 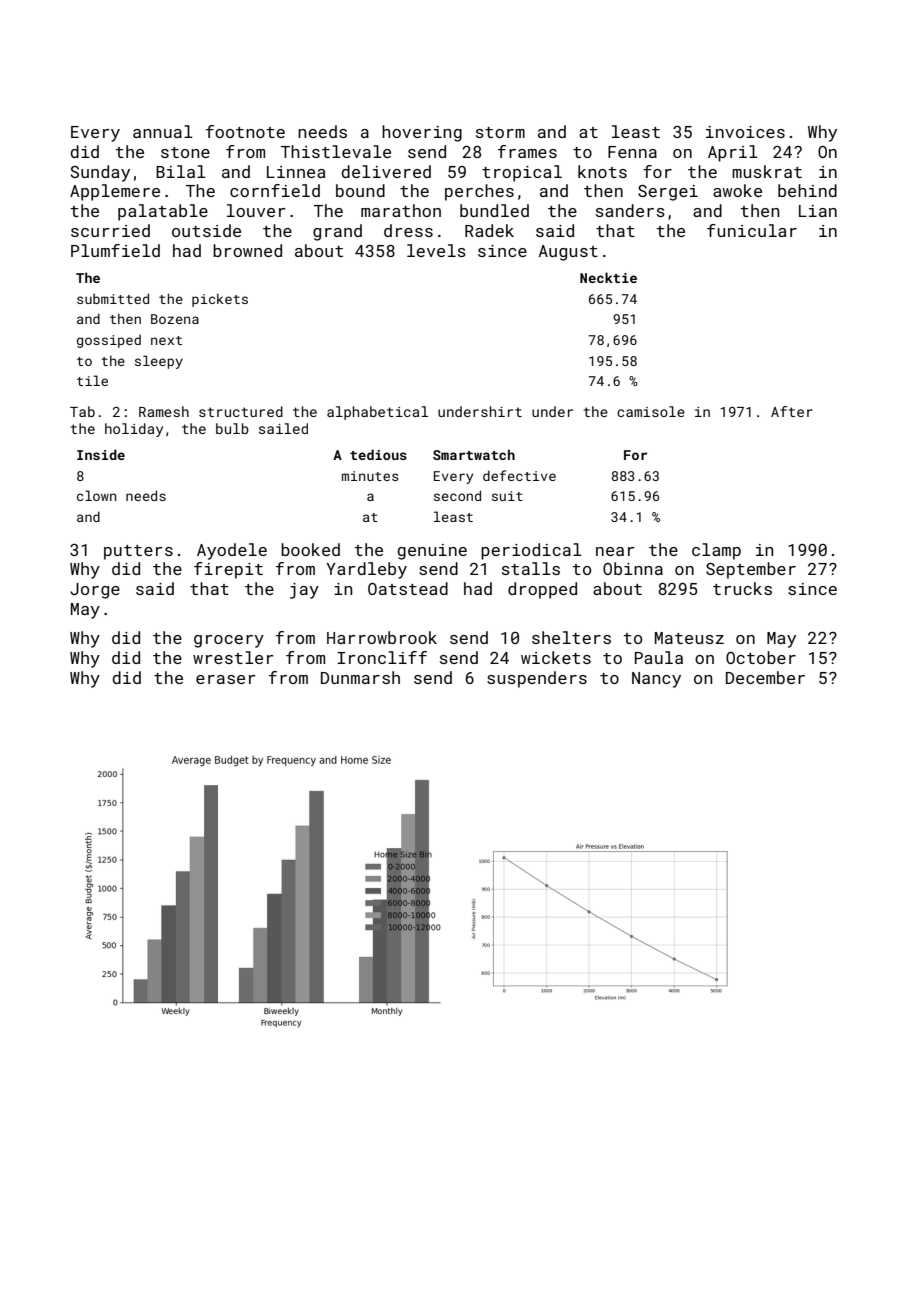 What do you see at coordinates (537, 679) in the document?
I see `suspenders` at bounding box center [537, 679].
